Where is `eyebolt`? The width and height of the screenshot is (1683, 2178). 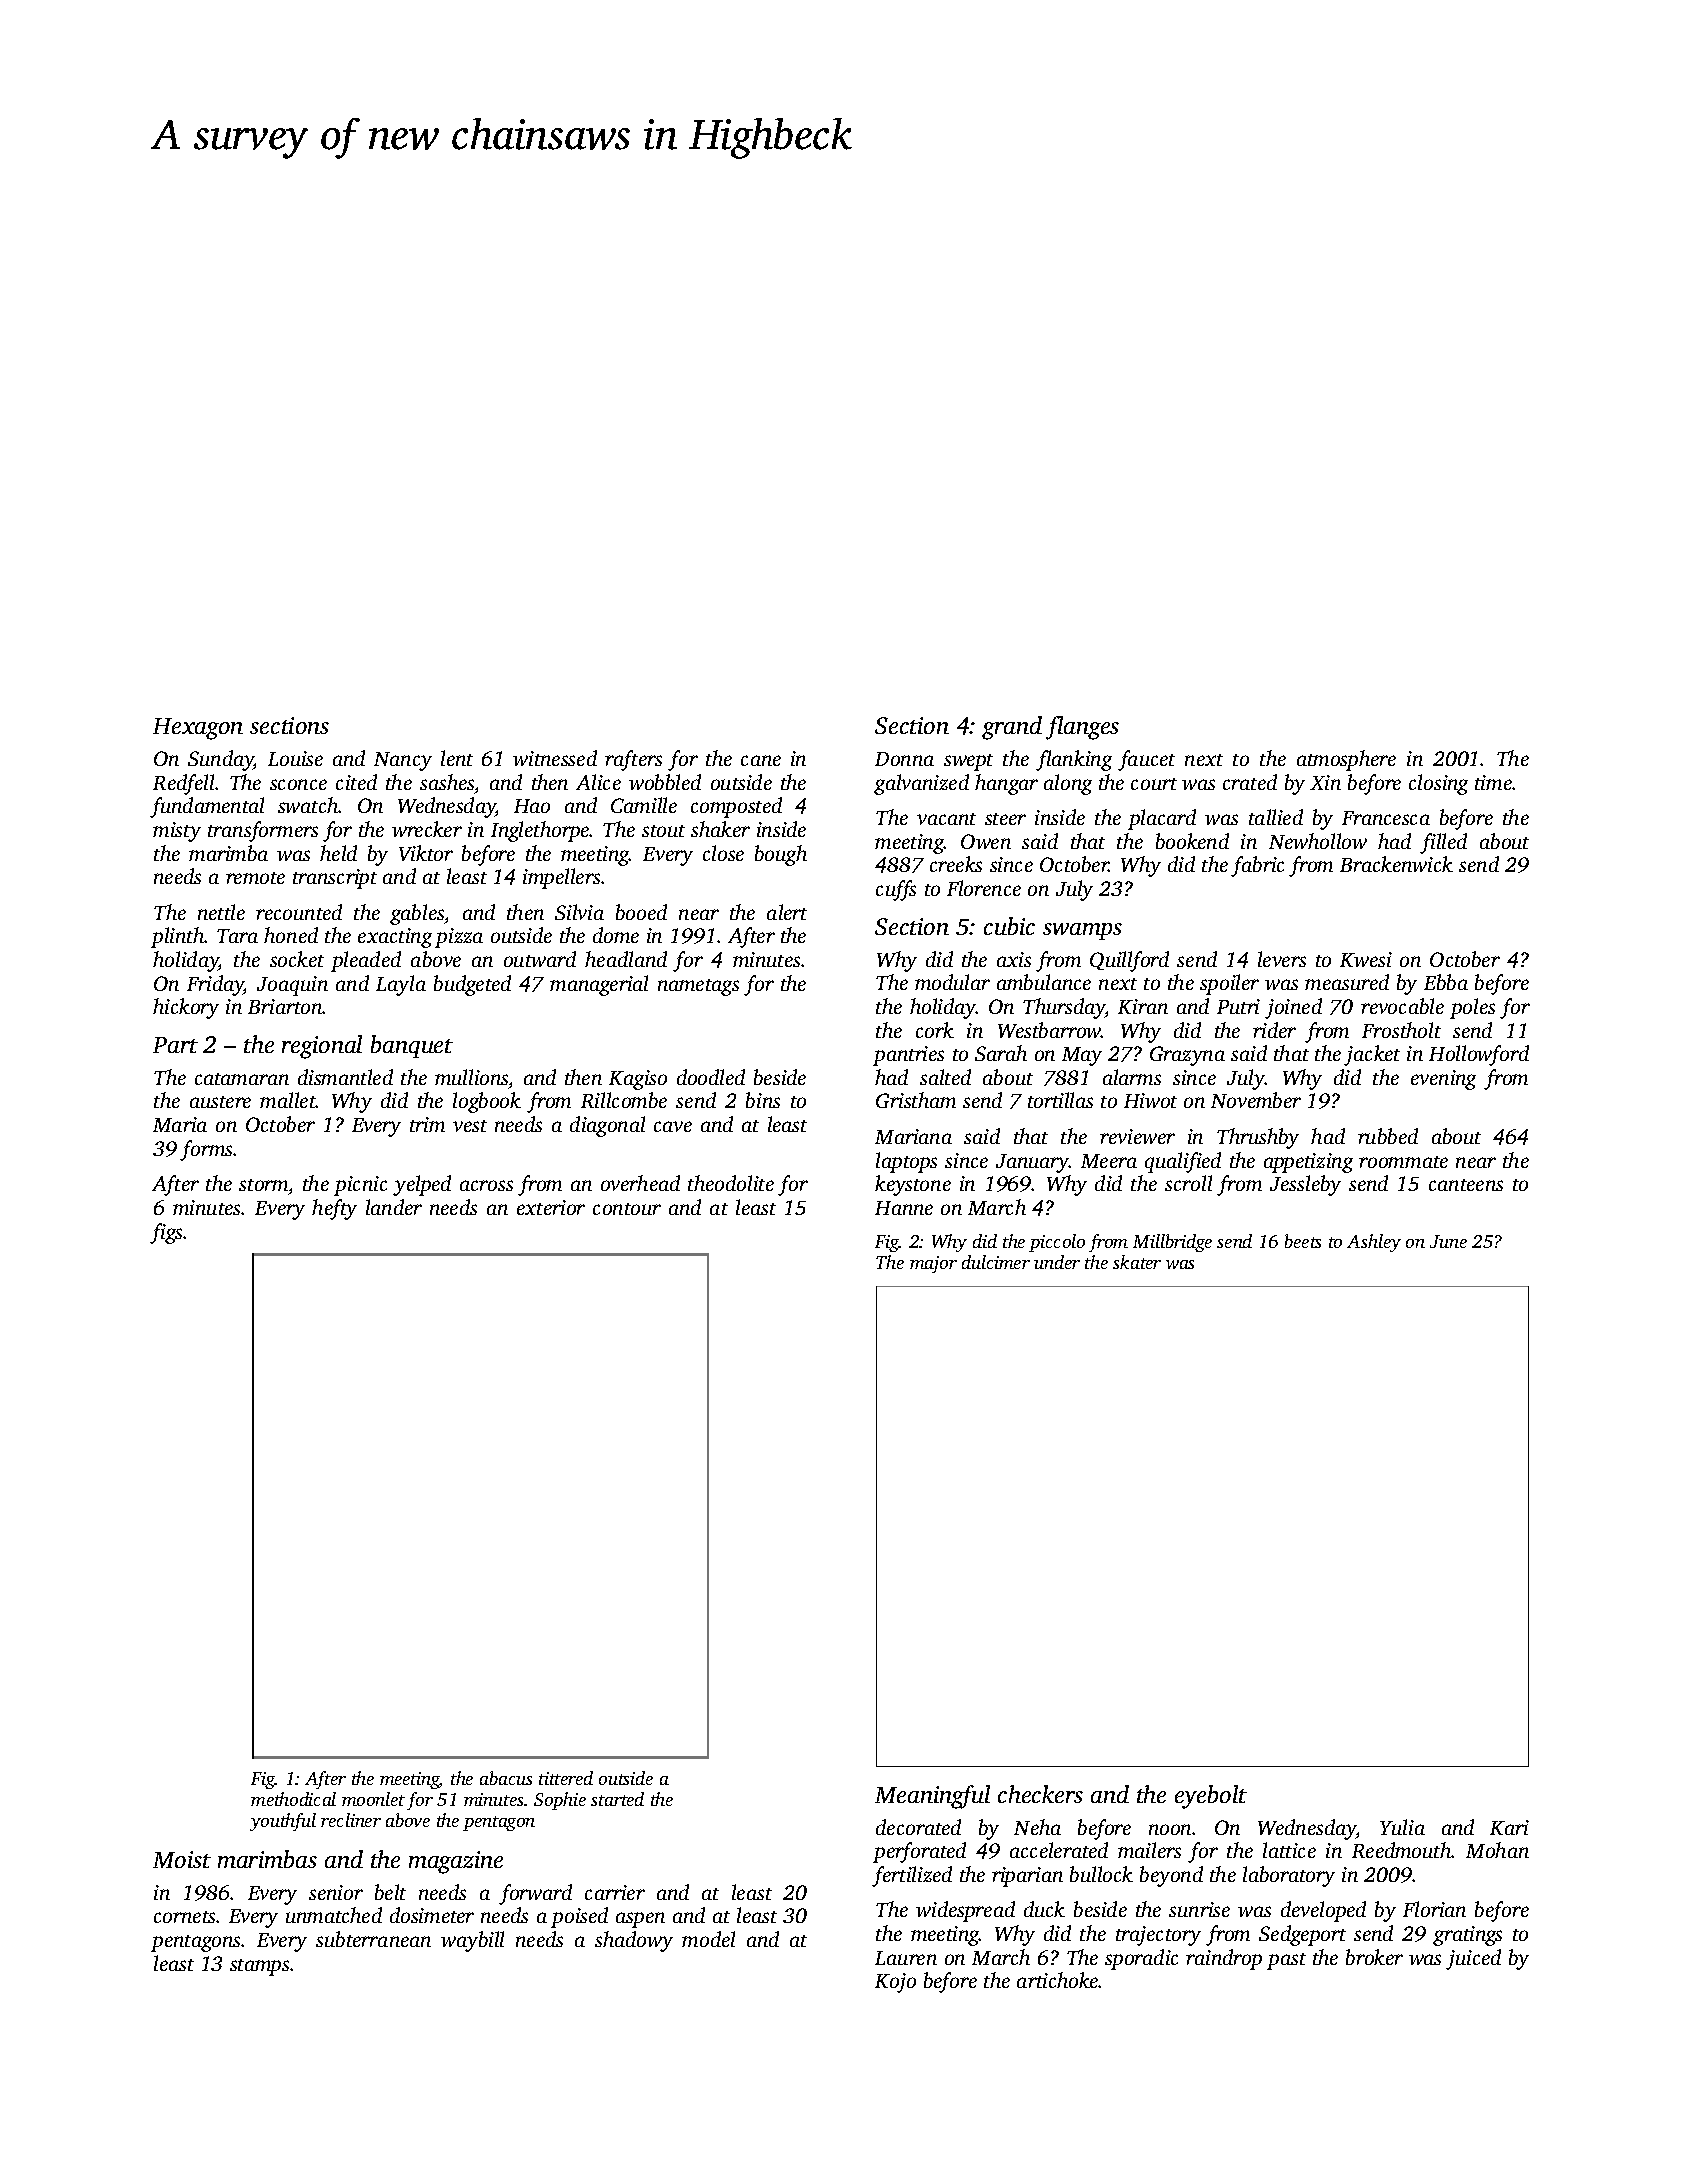
eyebolt is located at coordinates (1211, 1797).
